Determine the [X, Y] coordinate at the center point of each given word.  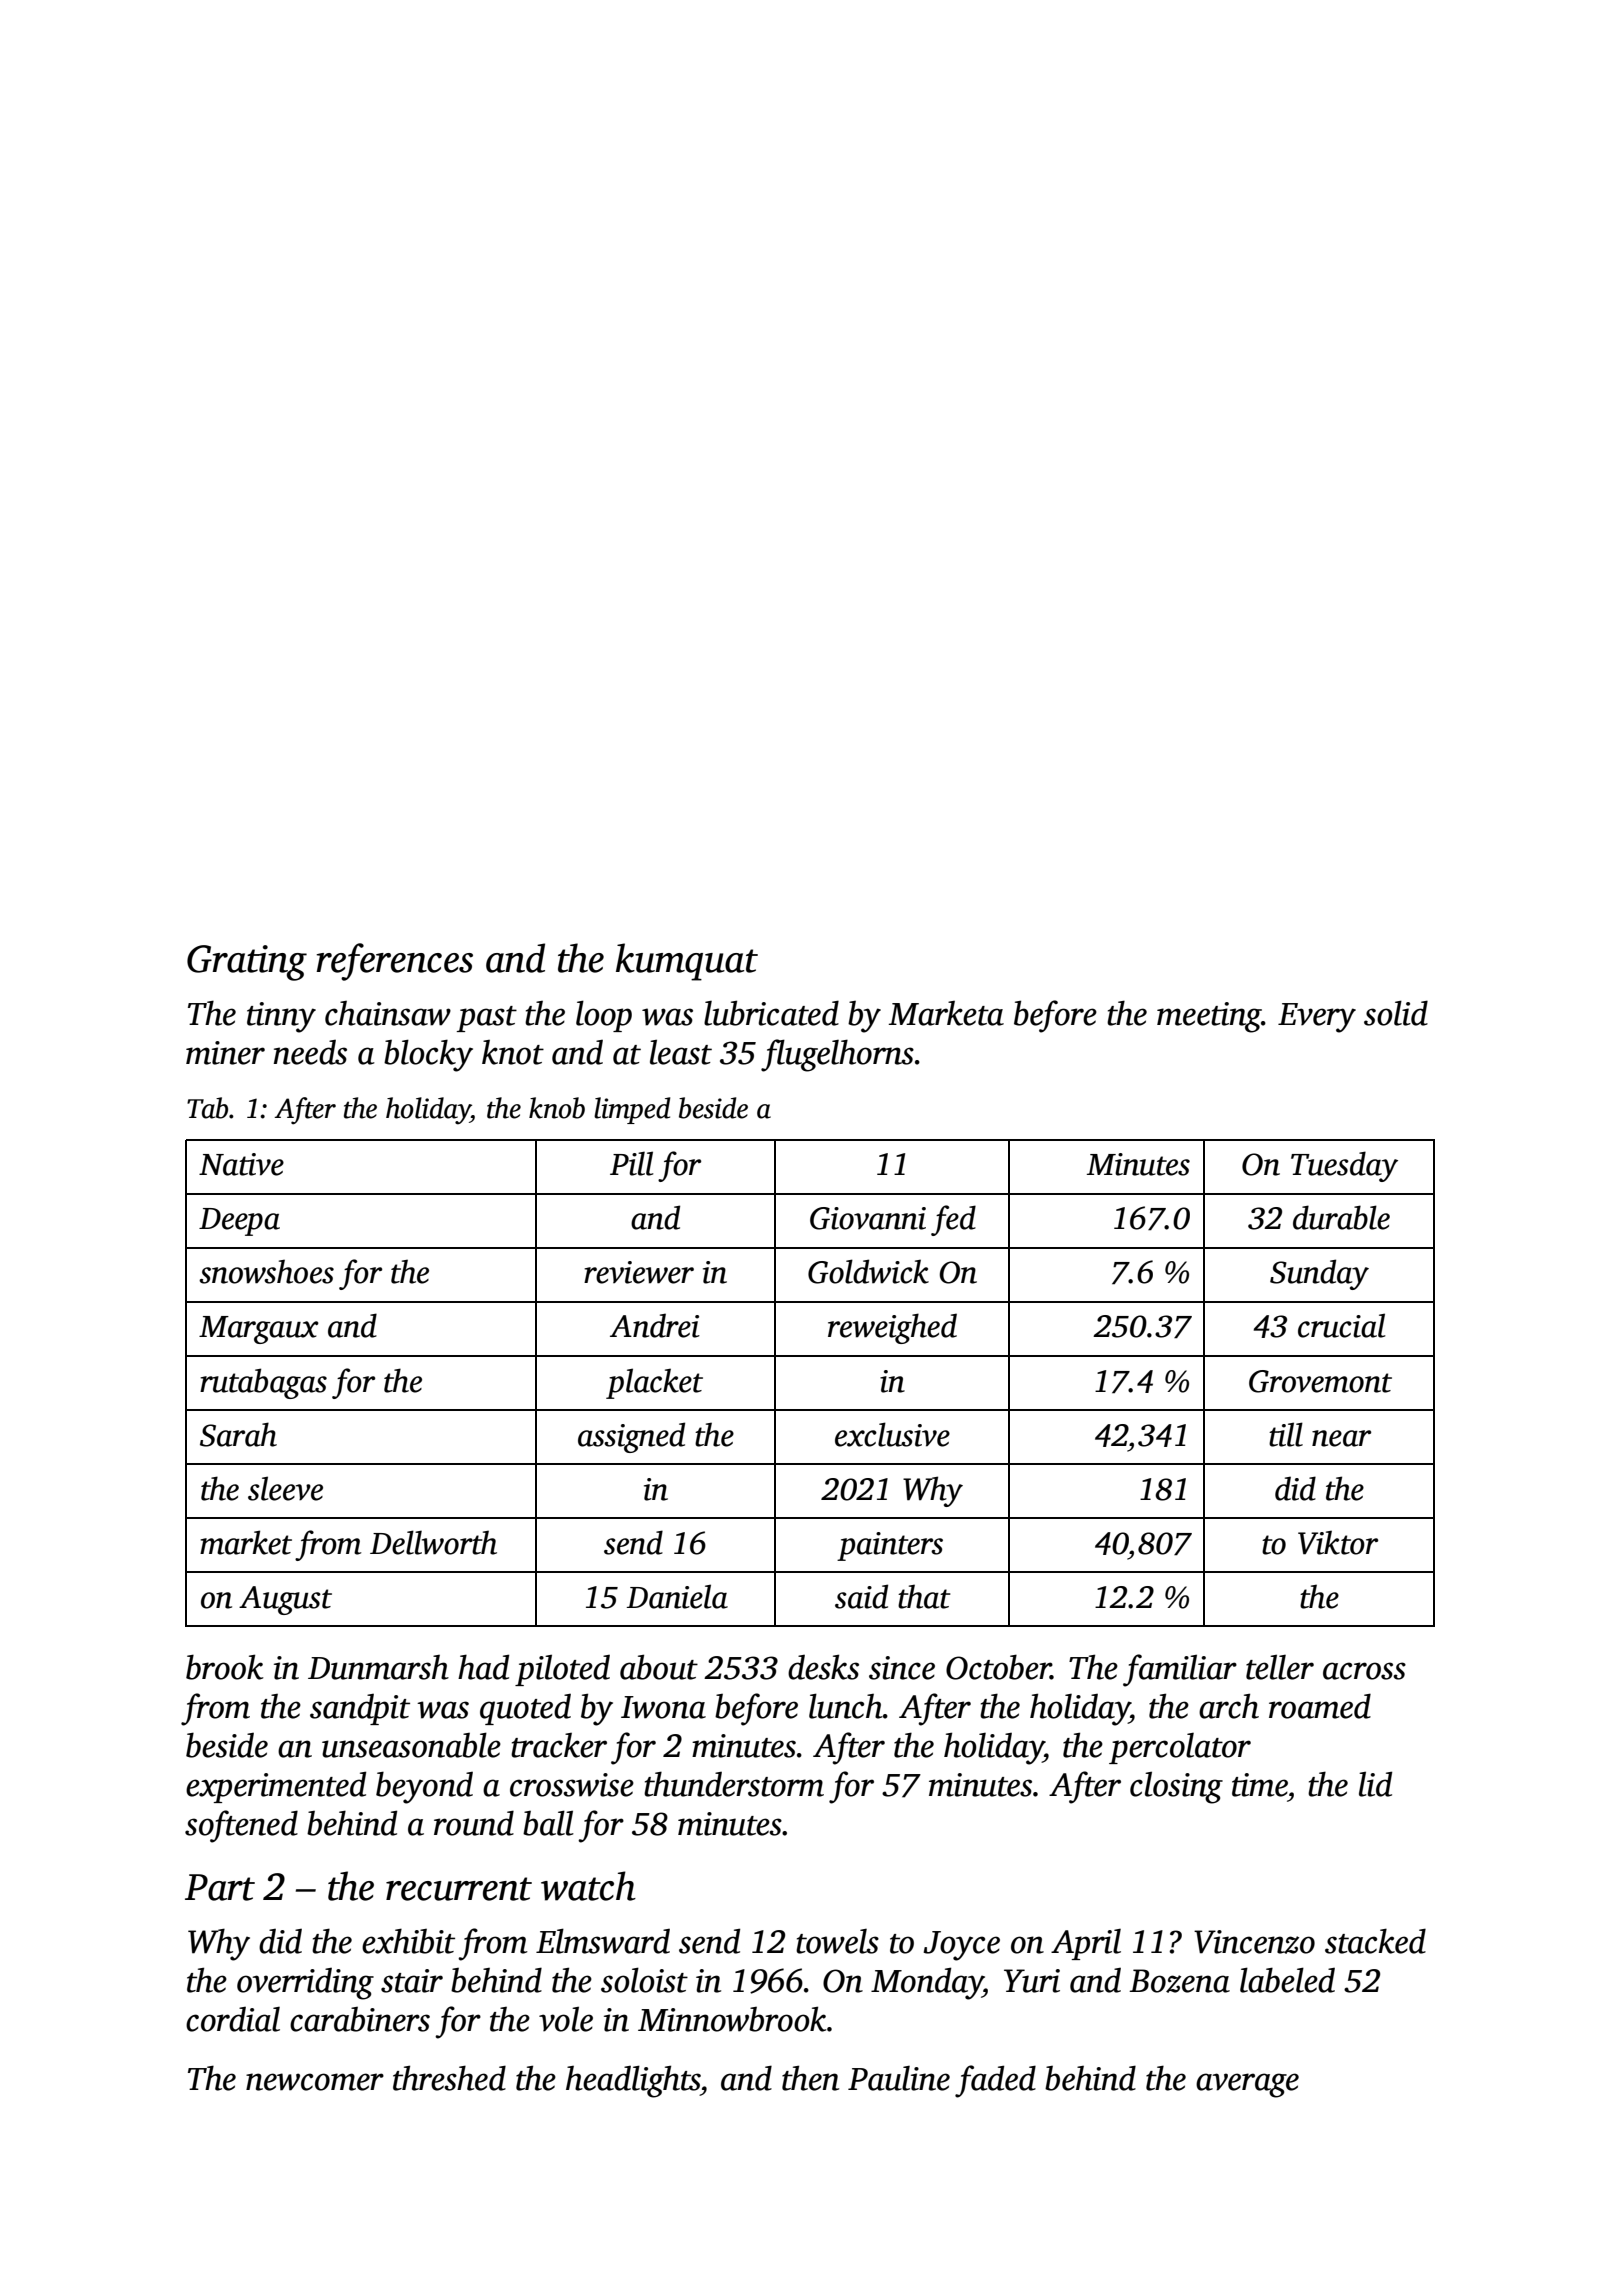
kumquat [687, 962]
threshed [449, 2078]
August [285, 1600]
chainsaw [388, 1013]
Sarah [238, 1434]
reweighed [892, 1328]
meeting [1209, 1017]
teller [1280, 1667]
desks [823, 1667]
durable [1341, 1217]
